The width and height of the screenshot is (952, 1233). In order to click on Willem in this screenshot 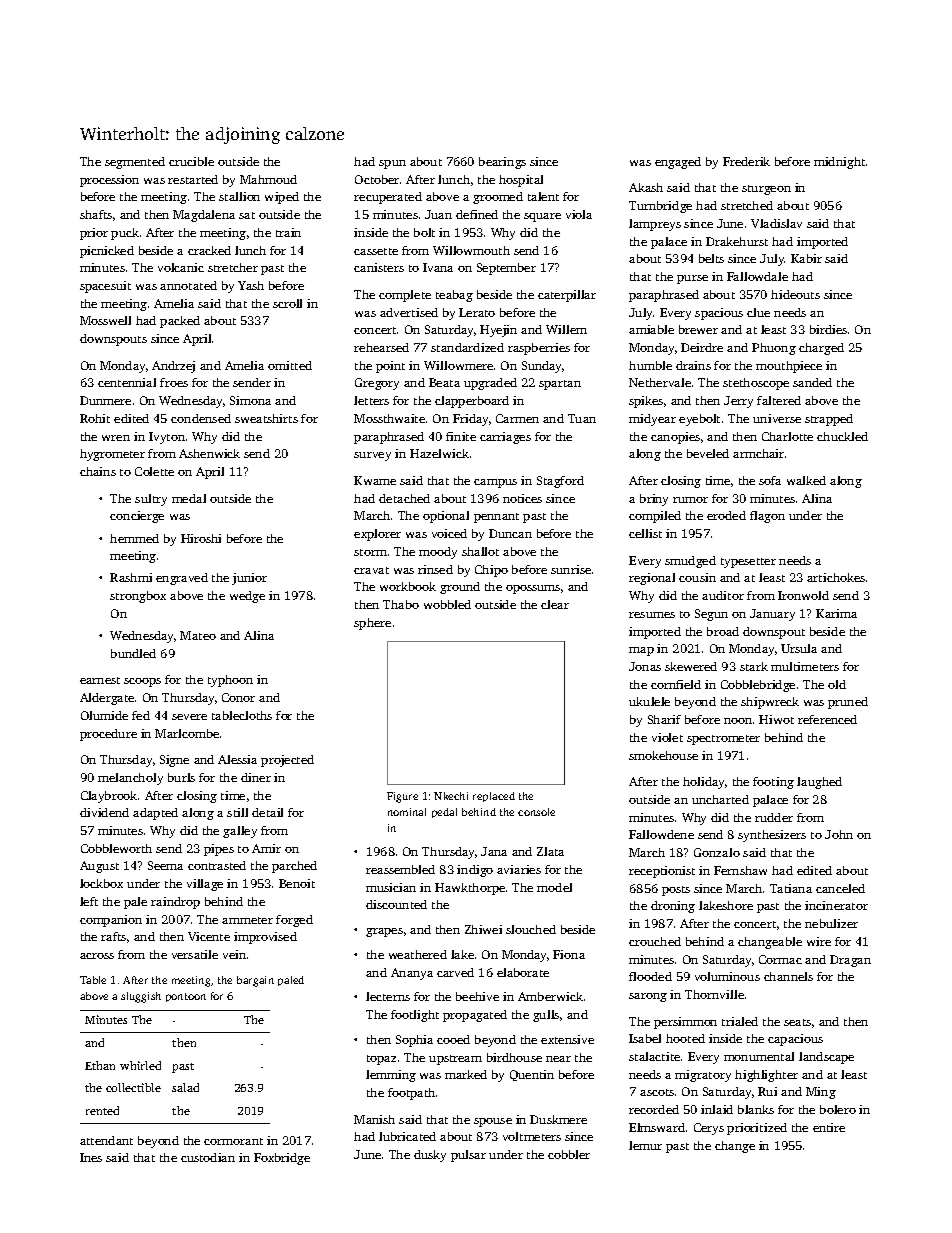, I will do `click(566, 329)`.
